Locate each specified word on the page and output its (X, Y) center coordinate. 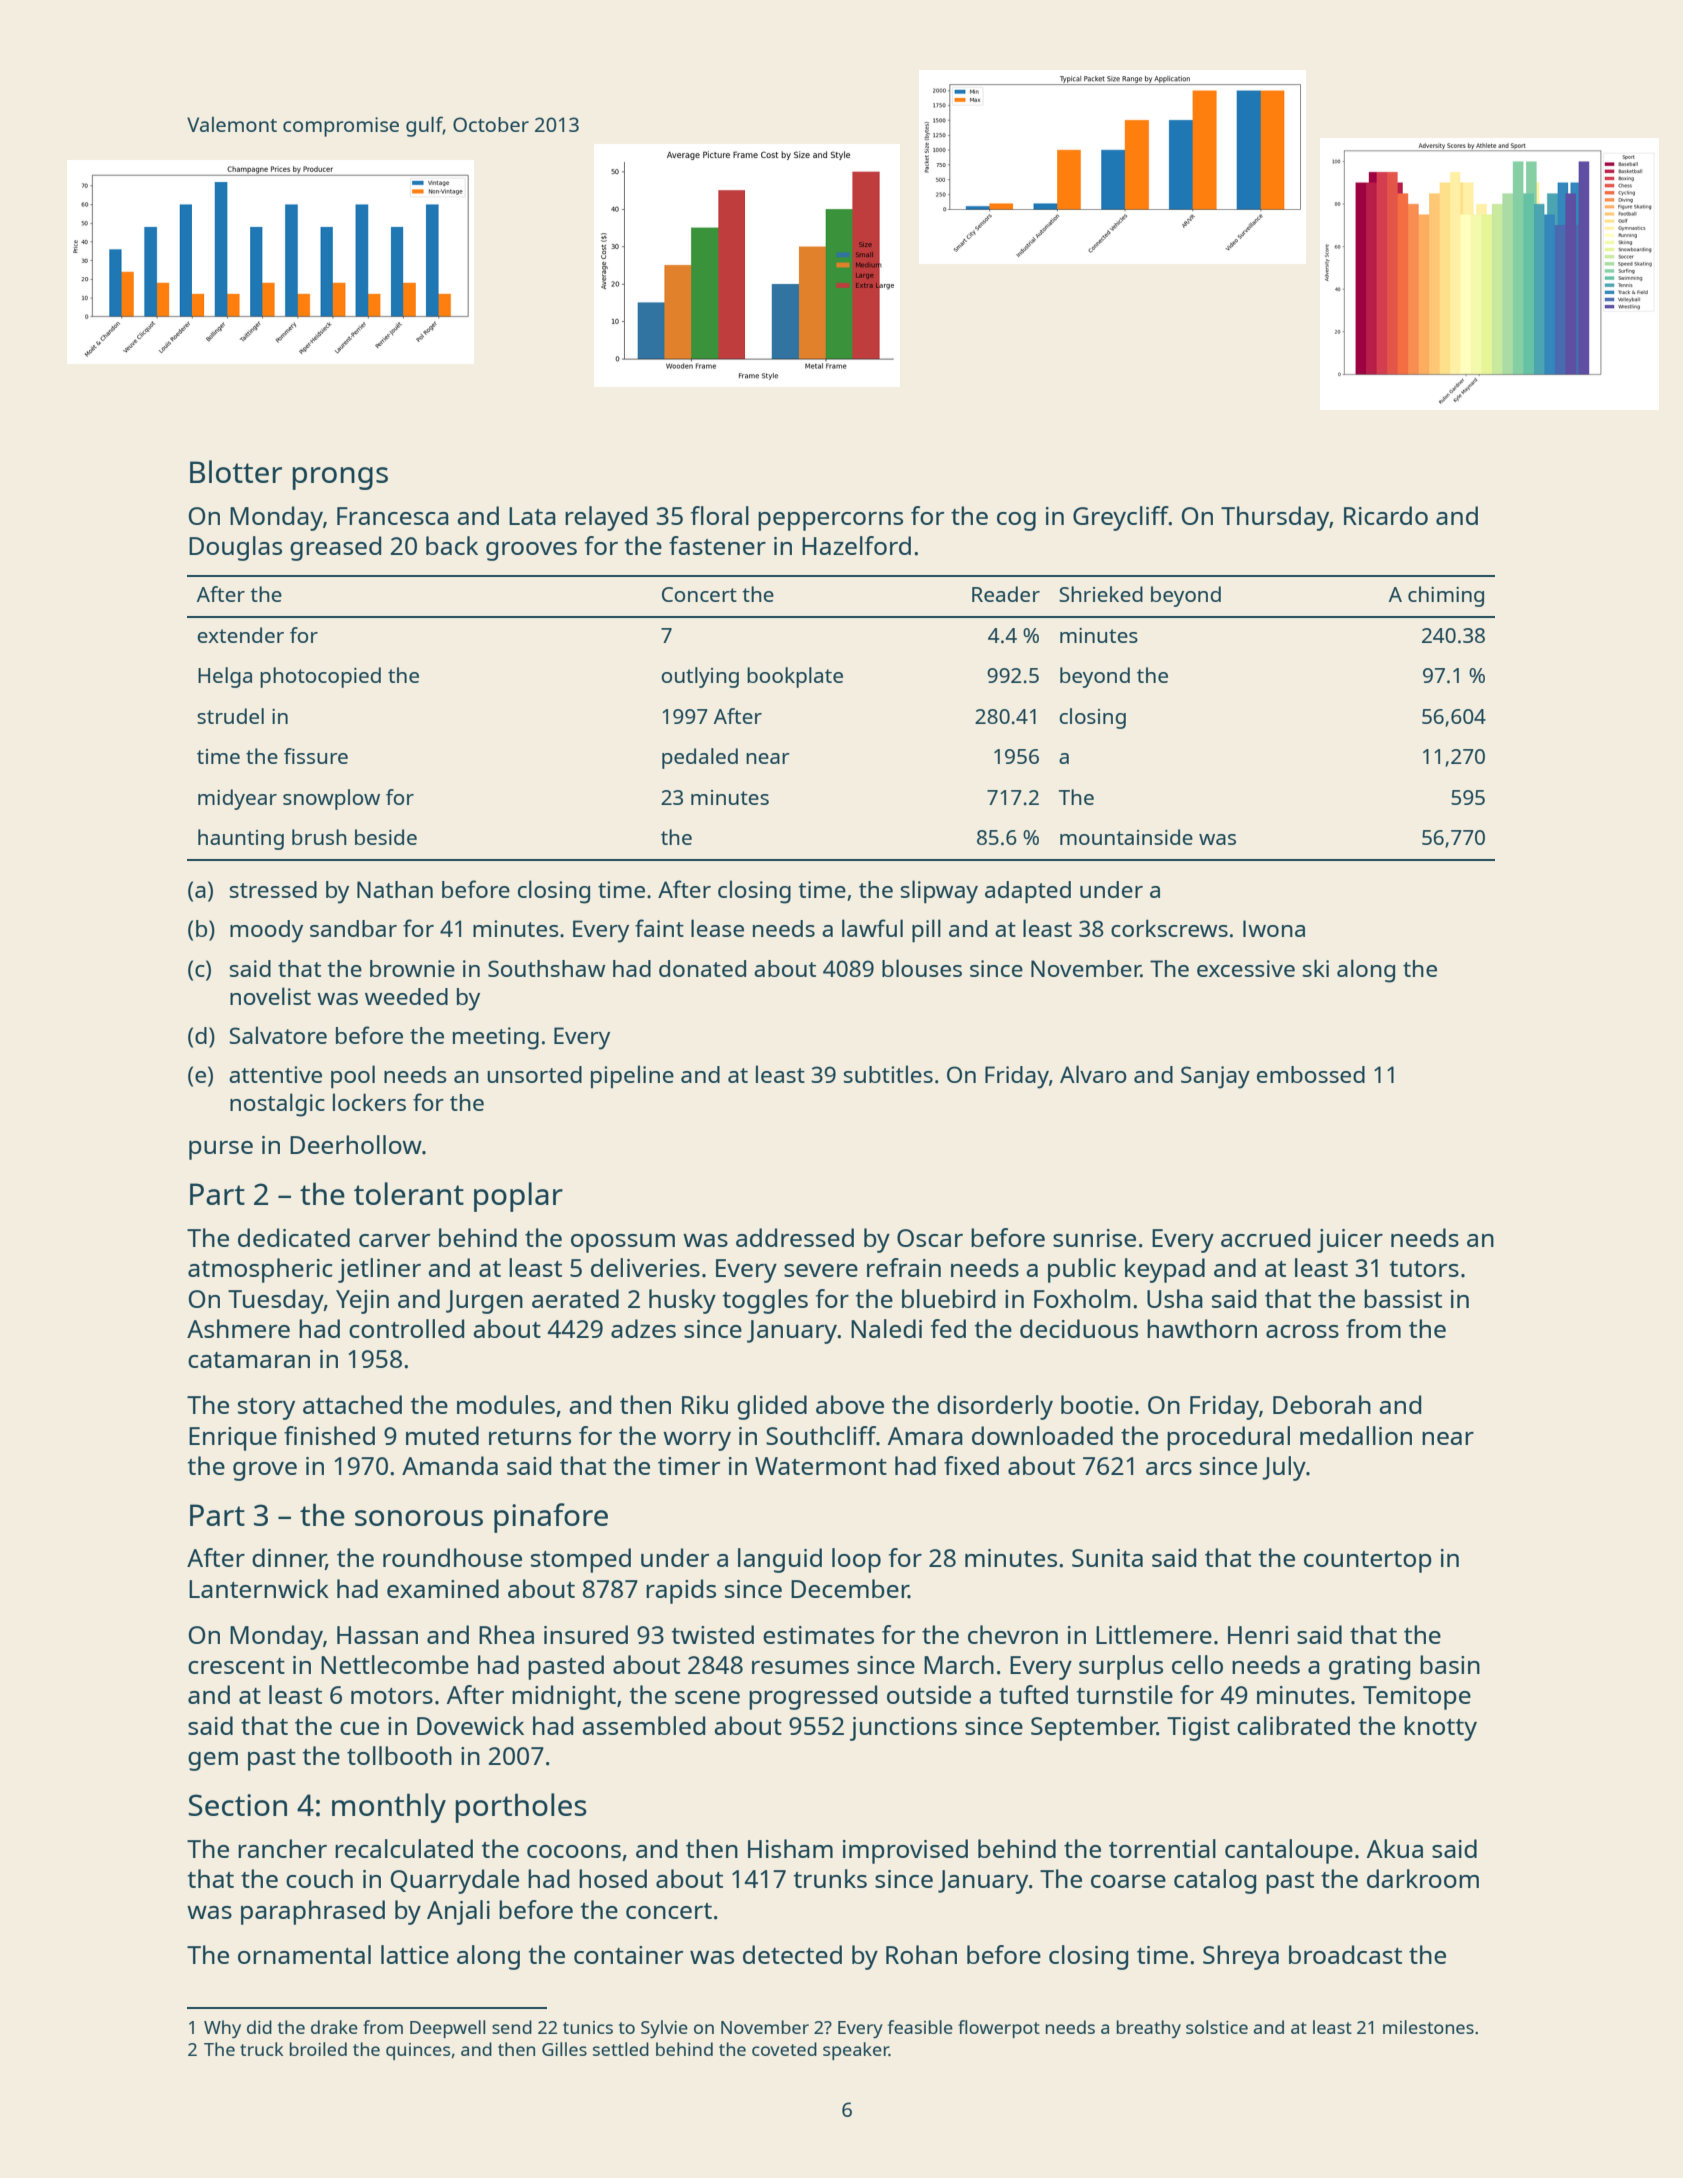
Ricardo (1386, 515)
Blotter (236, 471)
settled (621, 2049)
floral (720, 515)
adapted (1028, 892)
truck (261, 2049)
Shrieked (1101, 594)
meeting (496, 1038)
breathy (1149, 2029)
